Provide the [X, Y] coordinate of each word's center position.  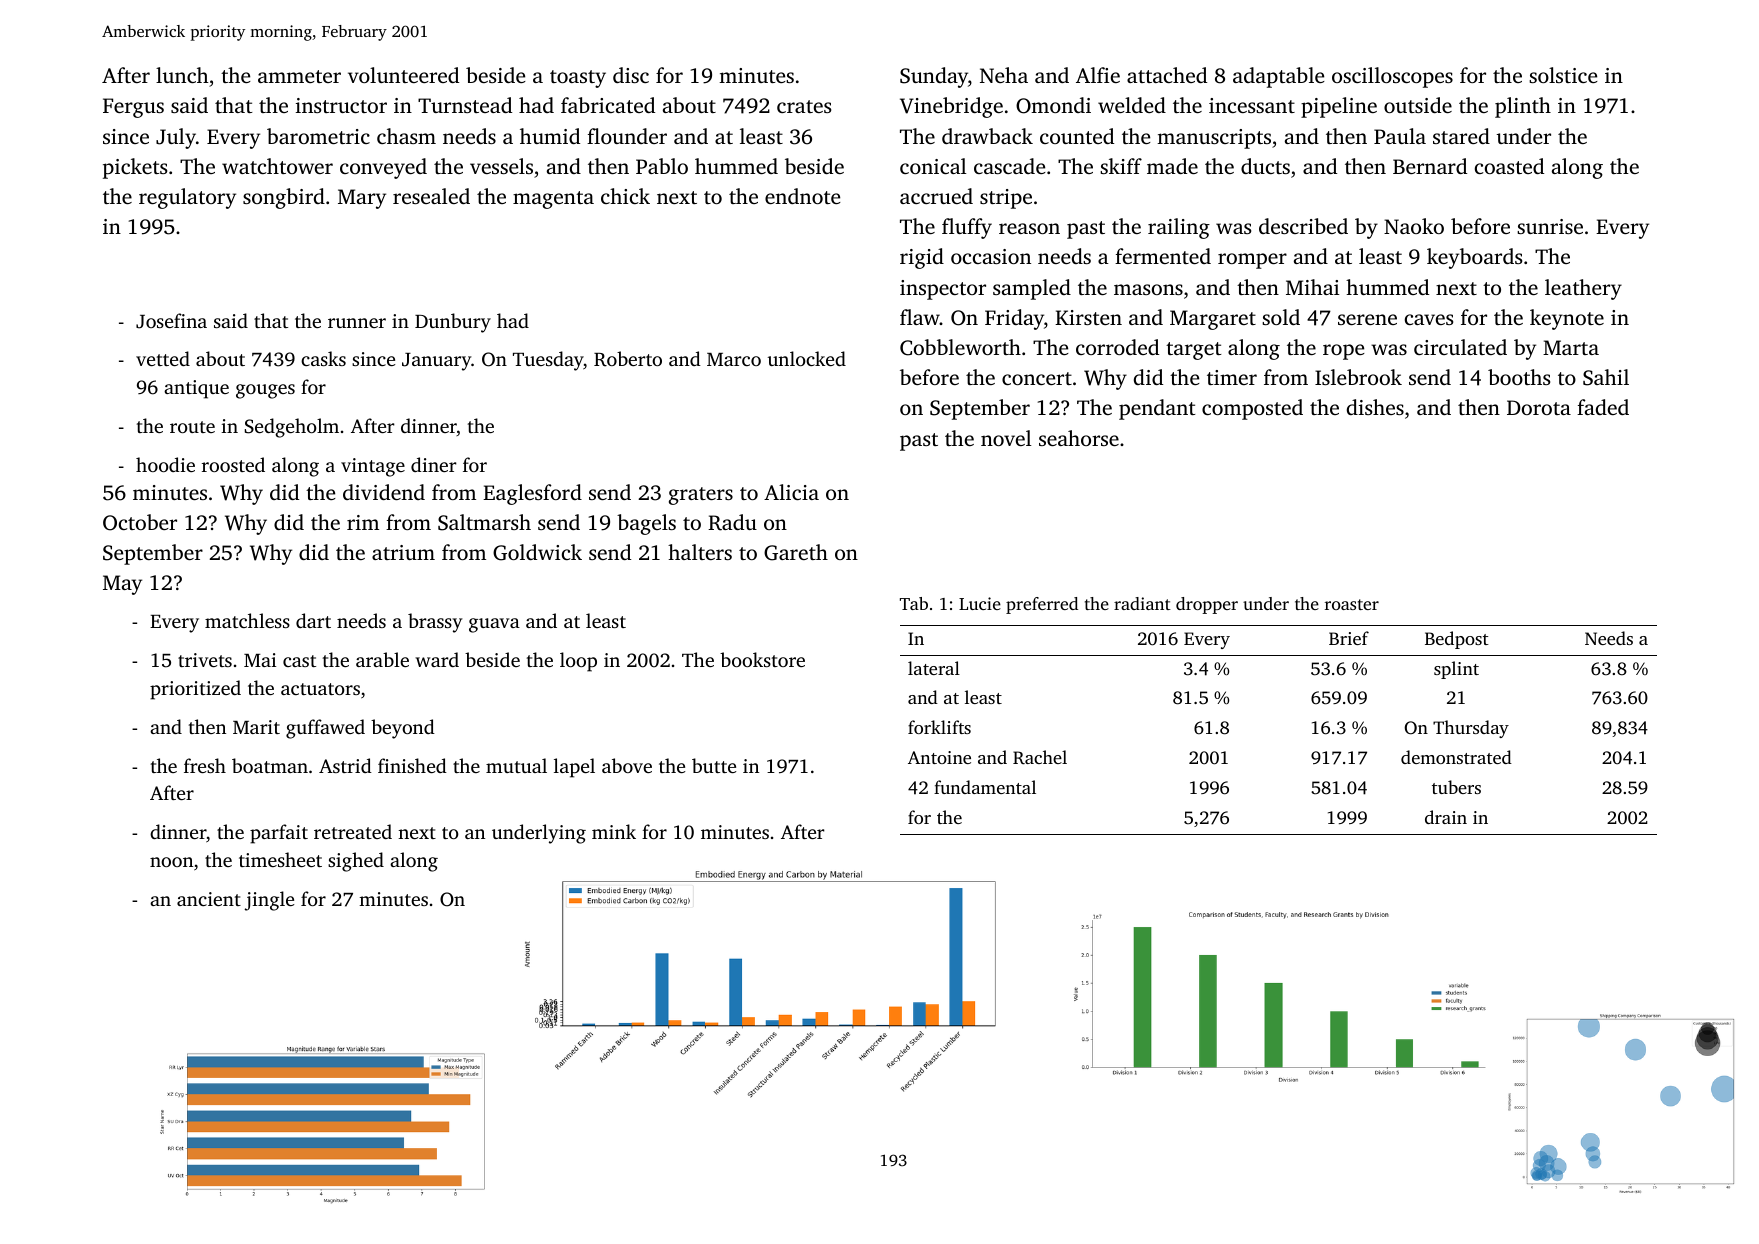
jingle [269, 901]
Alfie [1098, 75]
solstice [1563, 75]
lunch [182, 75]
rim [363, 522]
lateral [934, 668]
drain [1446, 817]
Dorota [1539, 407]
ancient [209, 899]
